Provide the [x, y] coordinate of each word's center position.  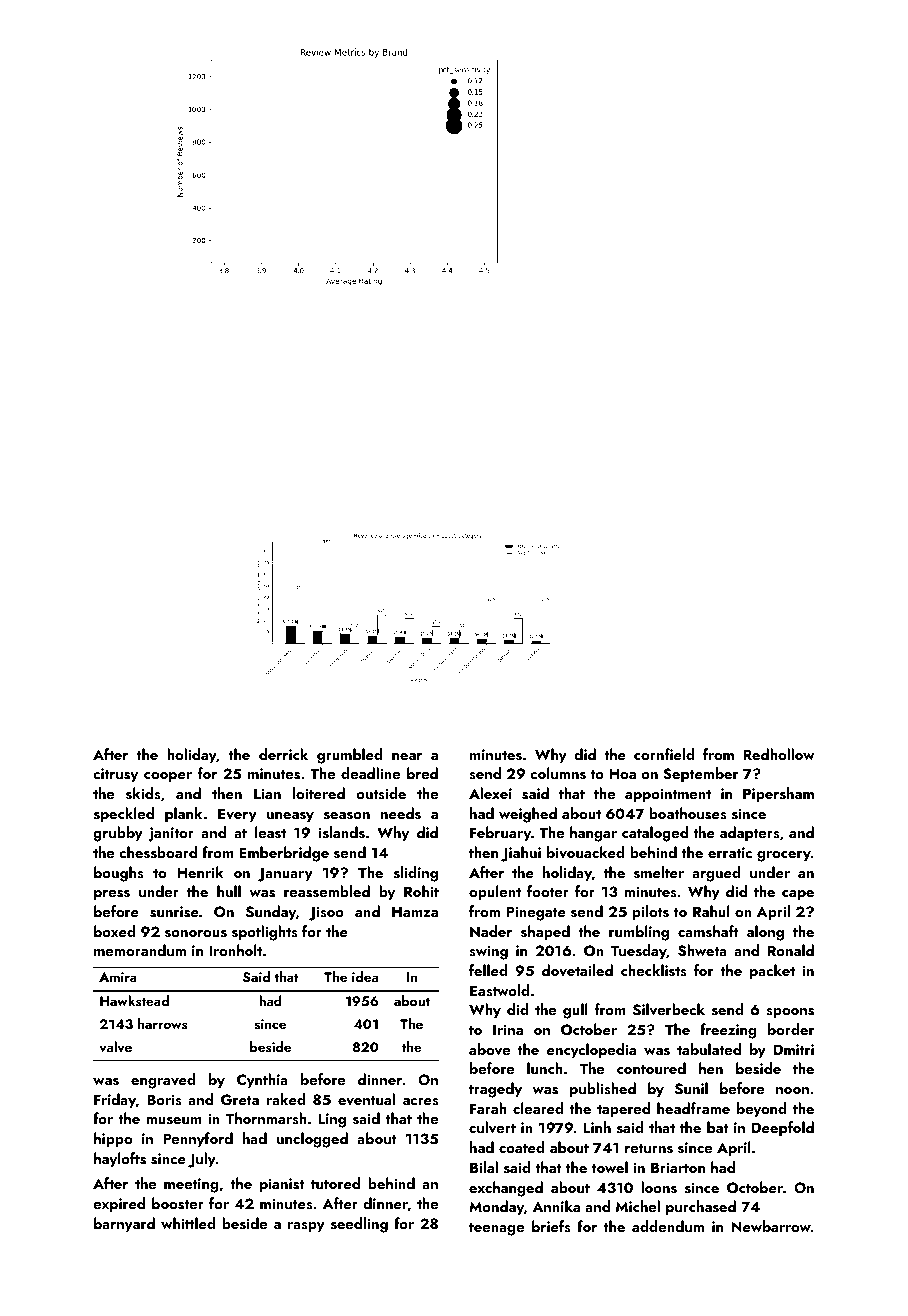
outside [381, 793]
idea [365, 976]
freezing [728, 1031]
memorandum [140, 950]
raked [286, 1099]
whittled [188, 1223]
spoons [790, 1013]
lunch [545, 1068]
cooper [168, 777]
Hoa [622, 773]
